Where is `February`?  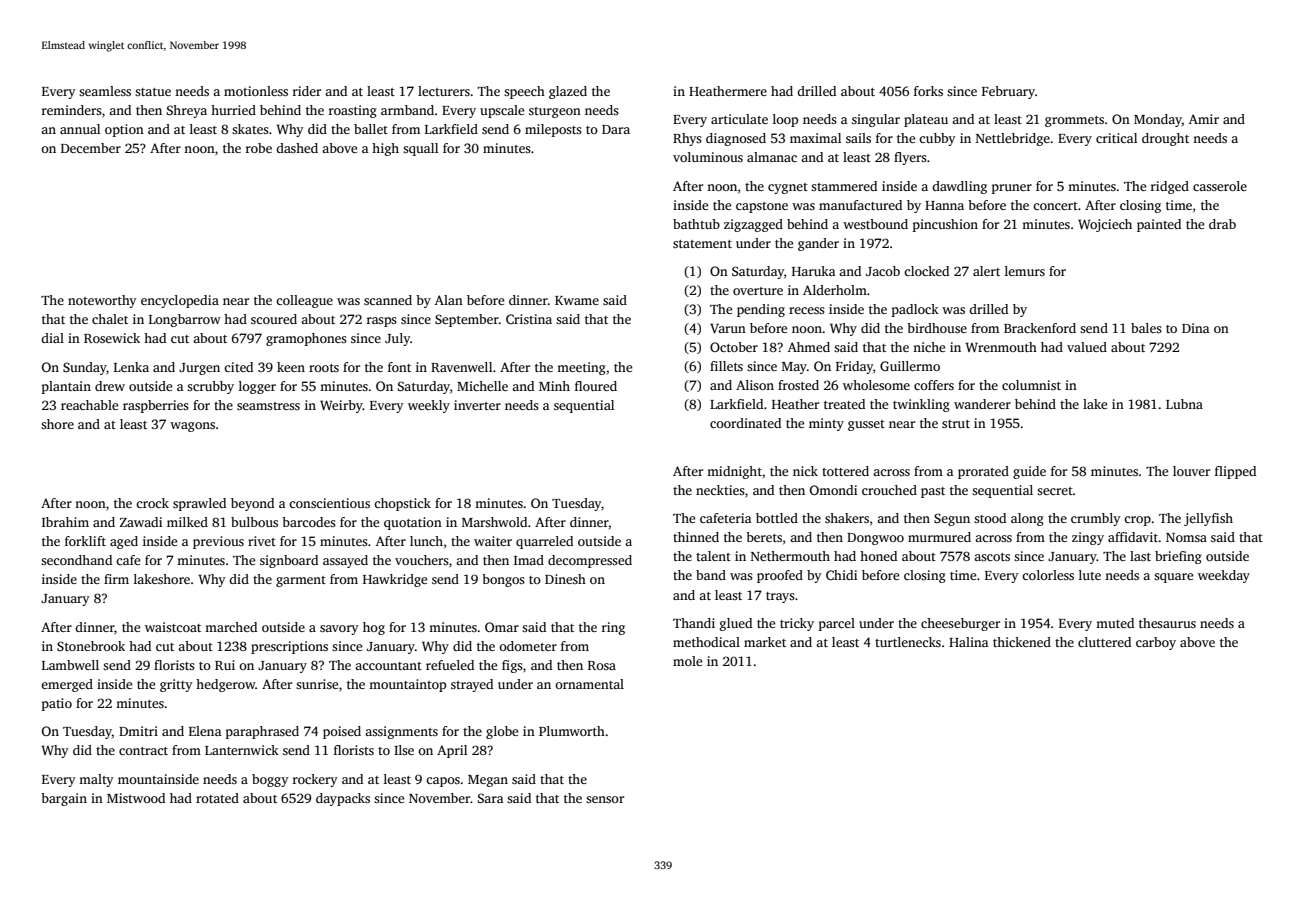
February is located at coordinates (1008, 92).
